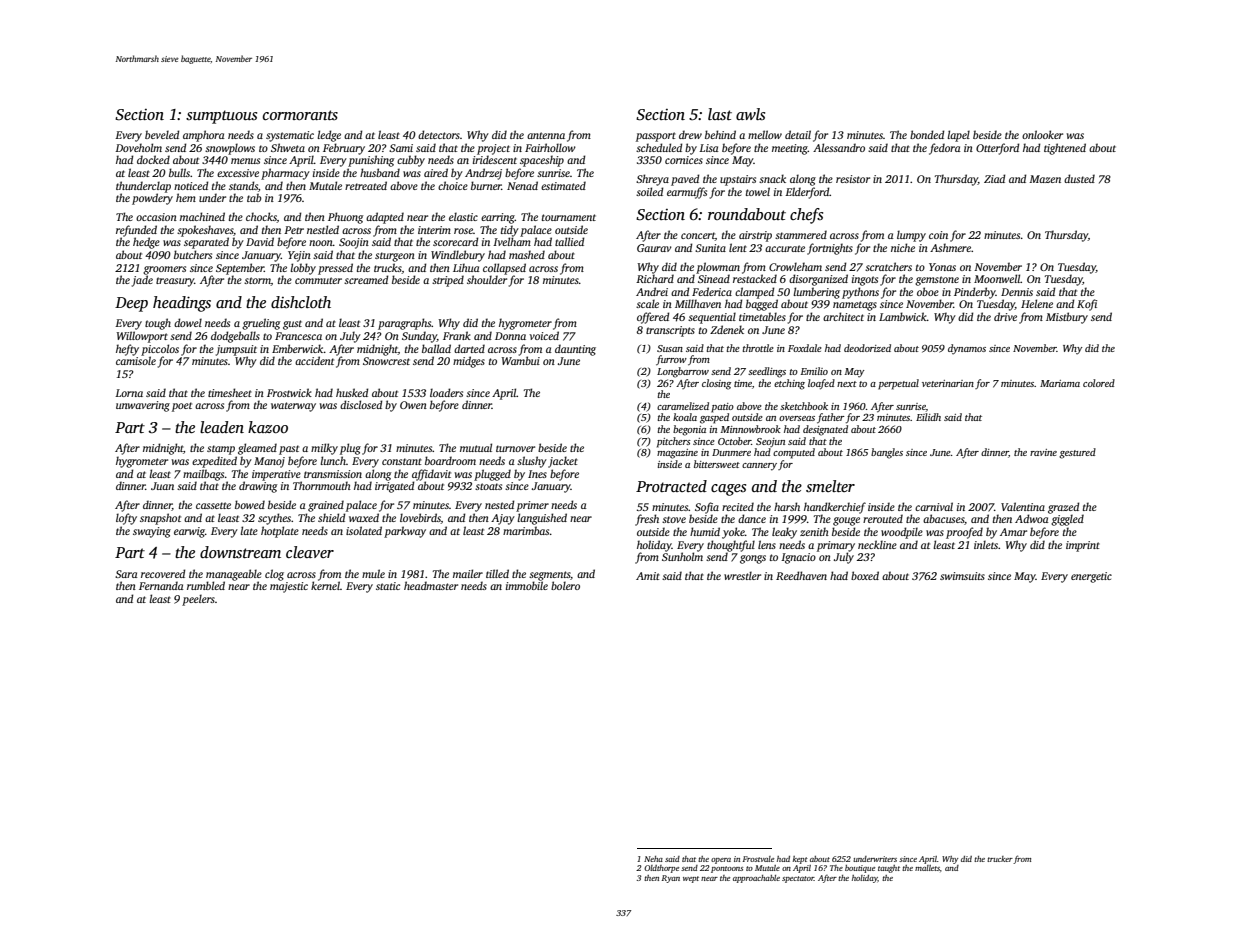 The width and height of the document is (1233, 952). Describe the element at coordinates (1000, 859) in the document. I see `trucker` at that location.
